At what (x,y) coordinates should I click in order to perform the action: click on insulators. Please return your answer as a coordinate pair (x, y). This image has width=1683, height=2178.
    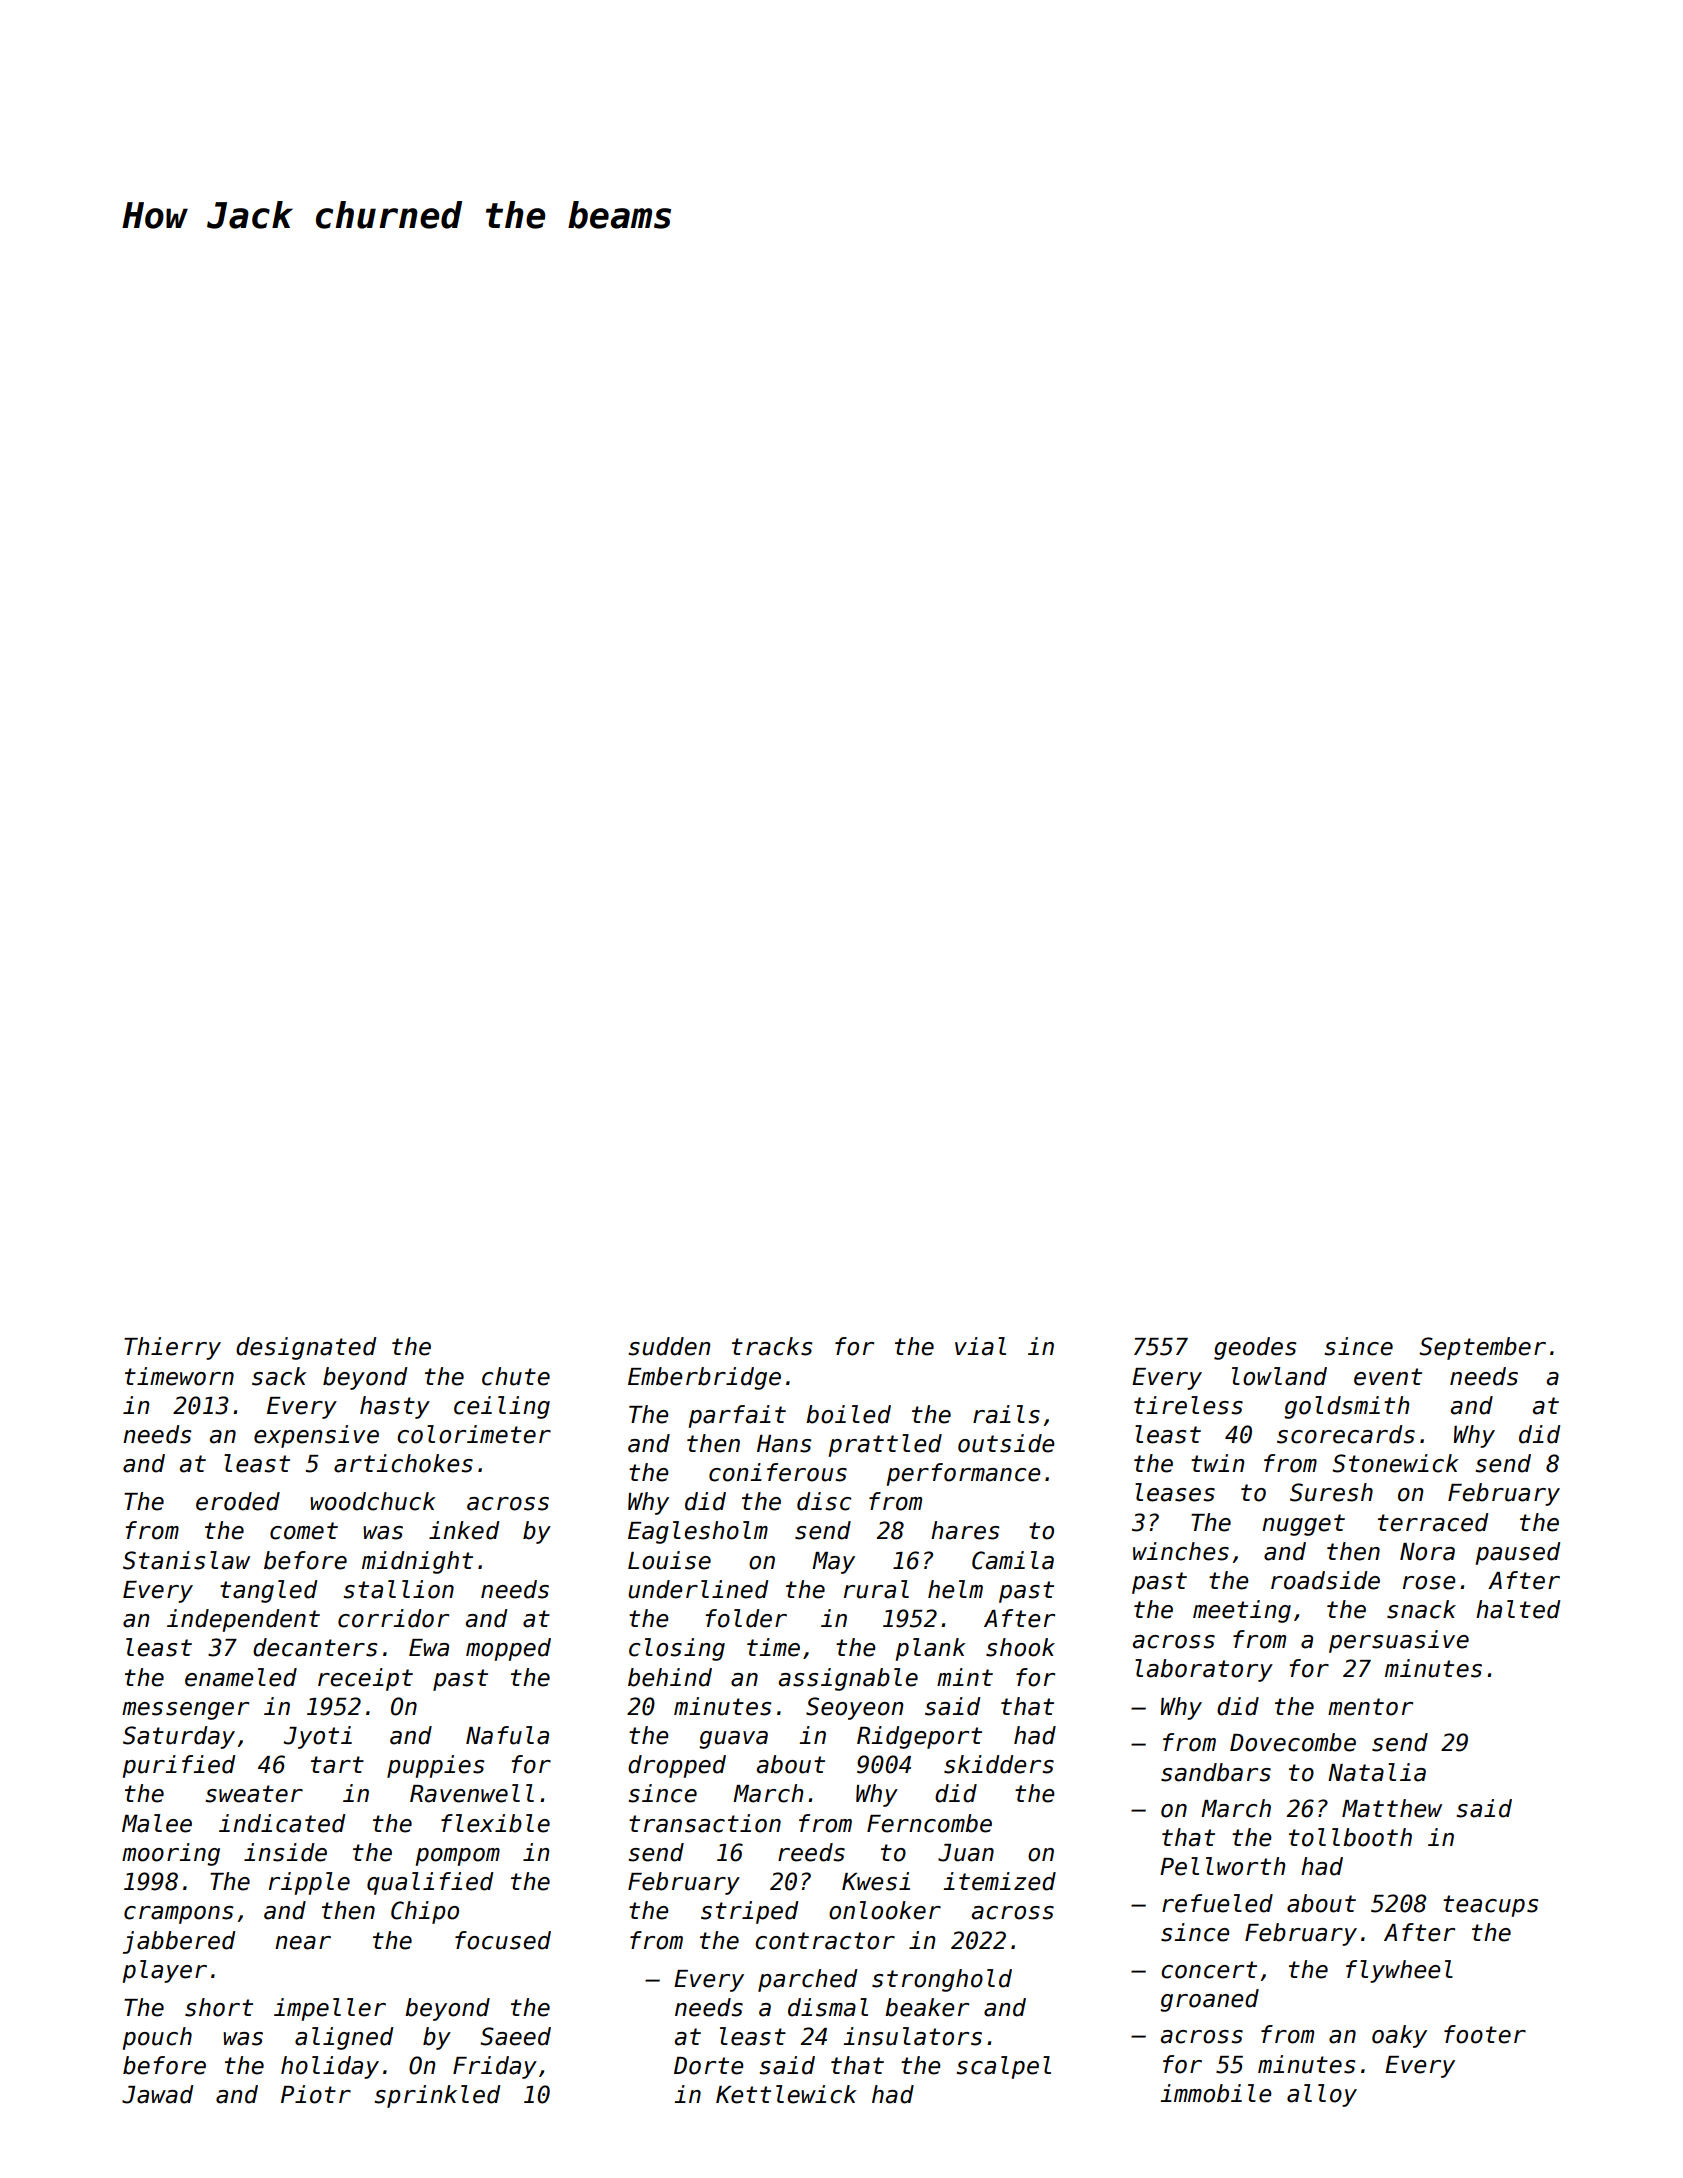
    Looking at the image, I should click on (912, 2036).
